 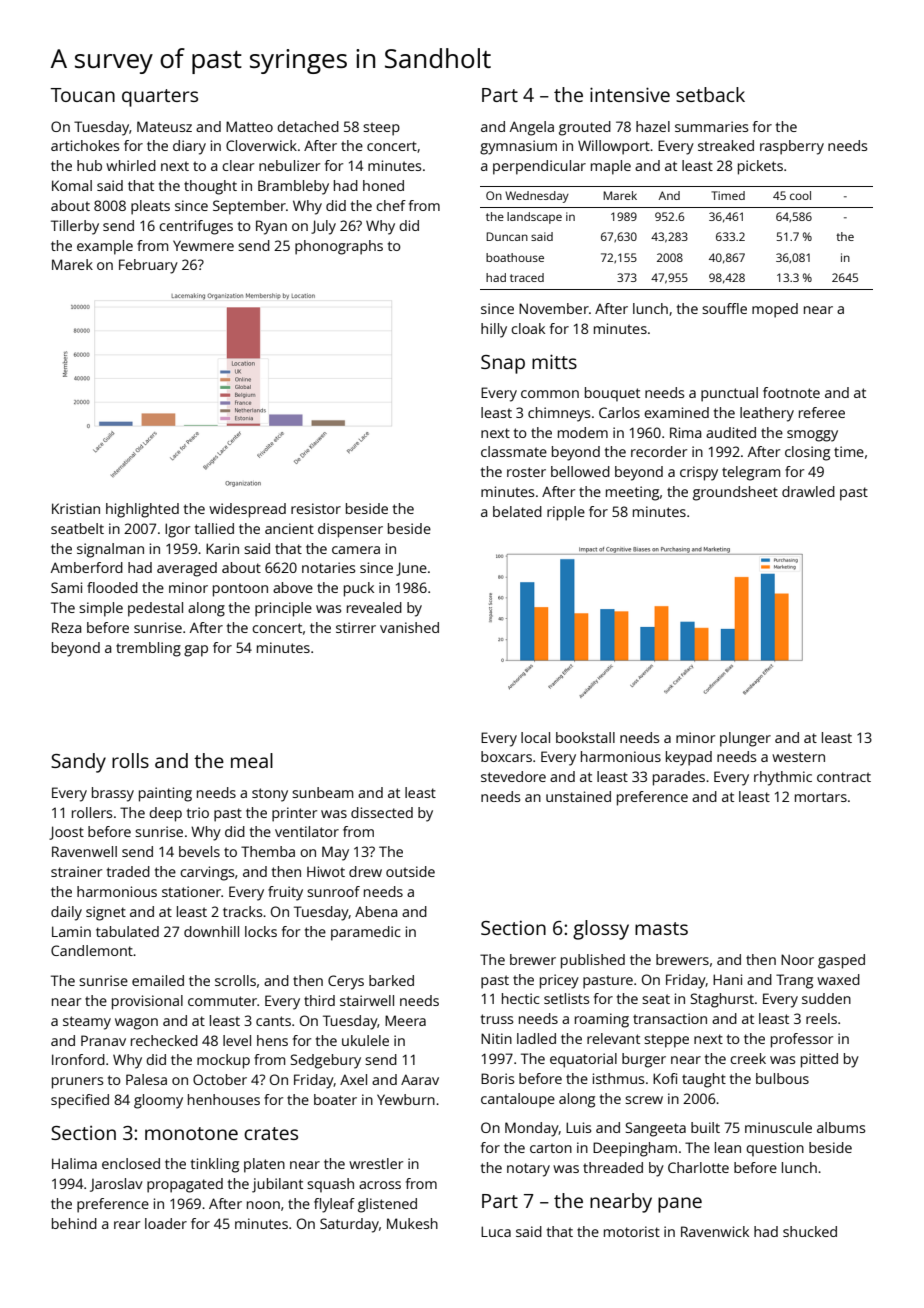 I want to click on groundsheet, so click(x=735, y=493).
